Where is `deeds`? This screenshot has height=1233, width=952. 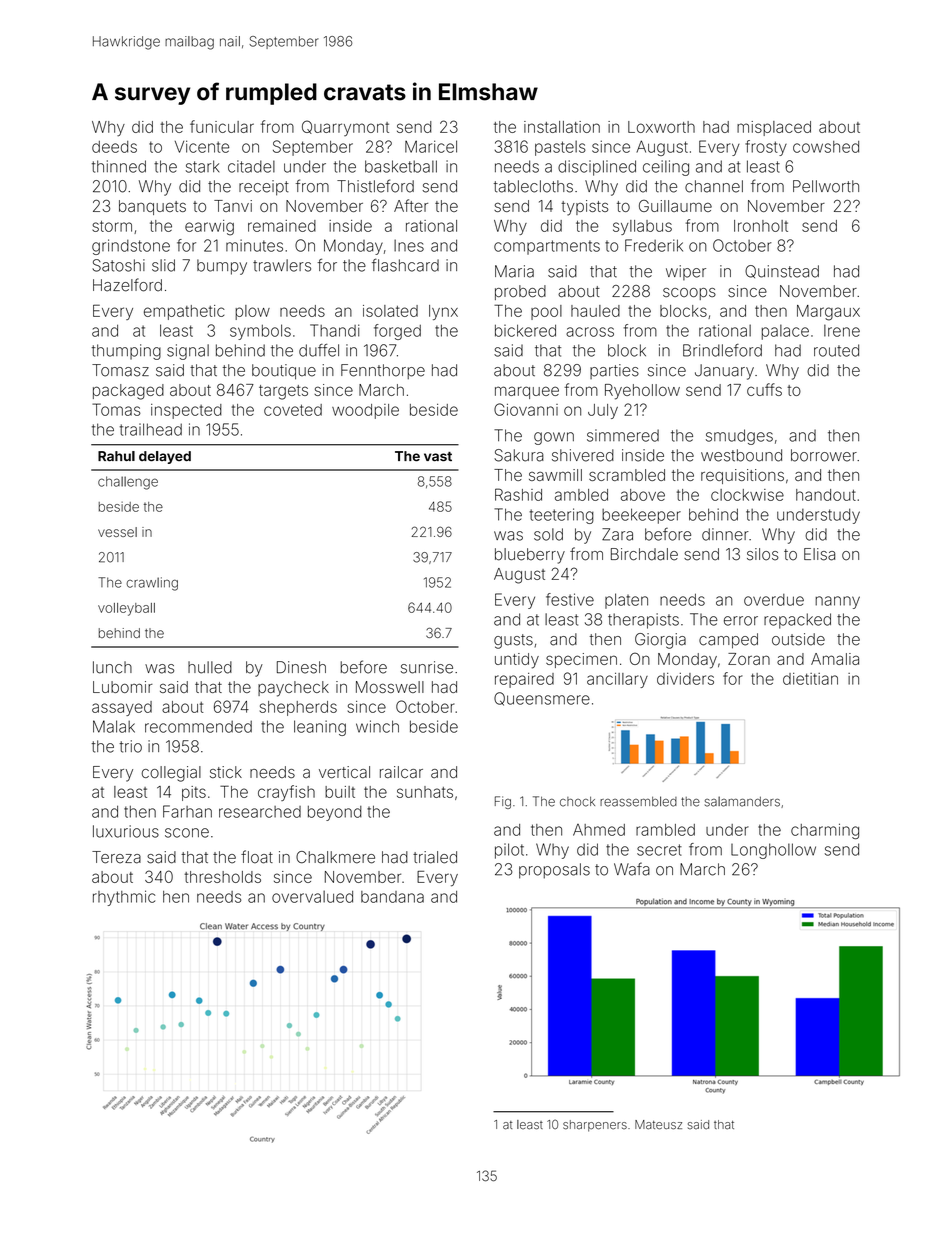 deeds is located at coordinates (114, 147).
